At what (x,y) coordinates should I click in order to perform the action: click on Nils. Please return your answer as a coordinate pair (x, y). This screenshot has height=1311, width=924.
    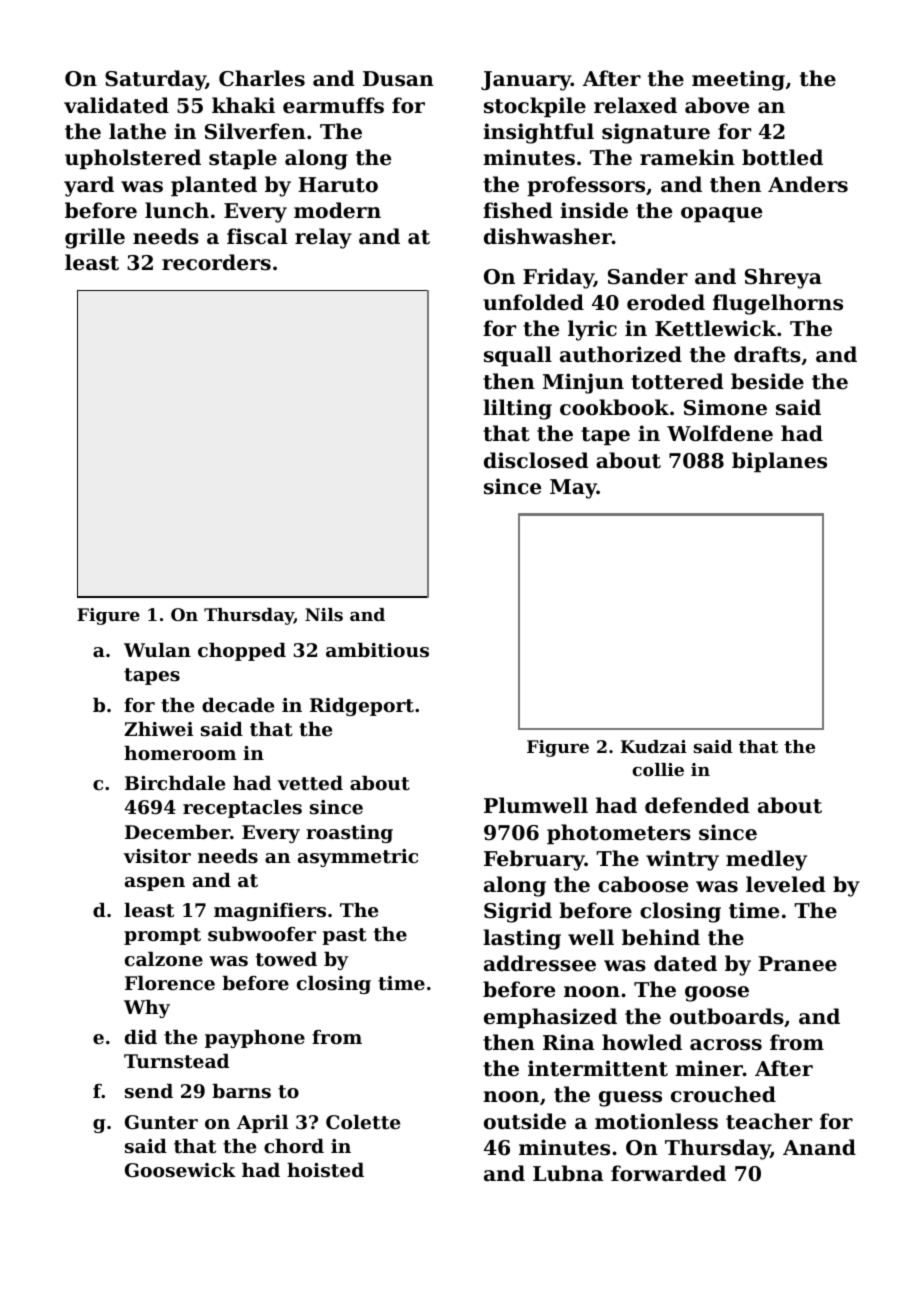
    Looking at the image, I should click on (324, 614).
